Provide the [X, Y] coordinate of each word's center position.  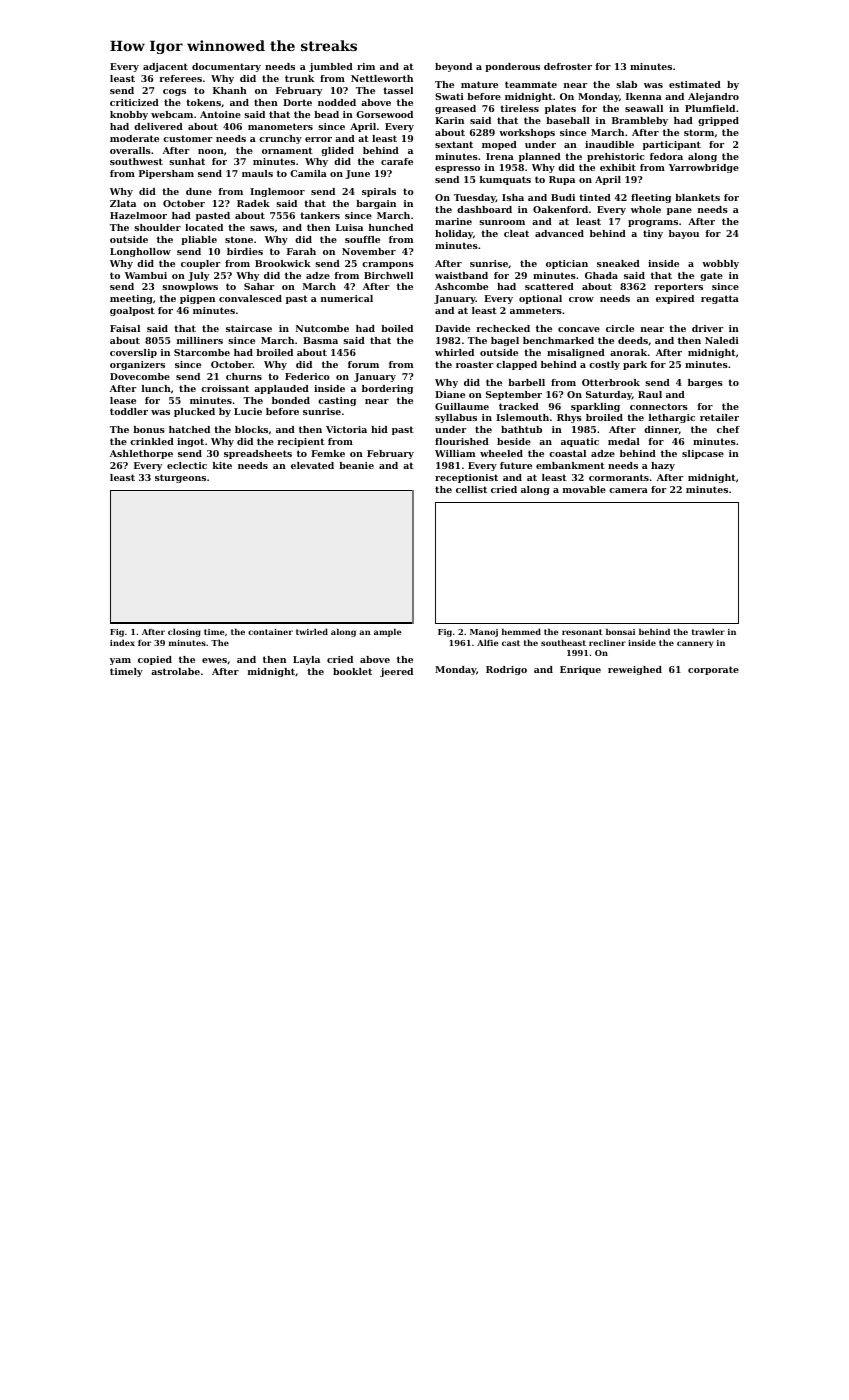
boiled [397, 328]
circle [620, 328]
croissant [225, 388]
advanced [559, 233]
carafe [397, 161]
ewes [214, 660]
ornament [287, 150]
